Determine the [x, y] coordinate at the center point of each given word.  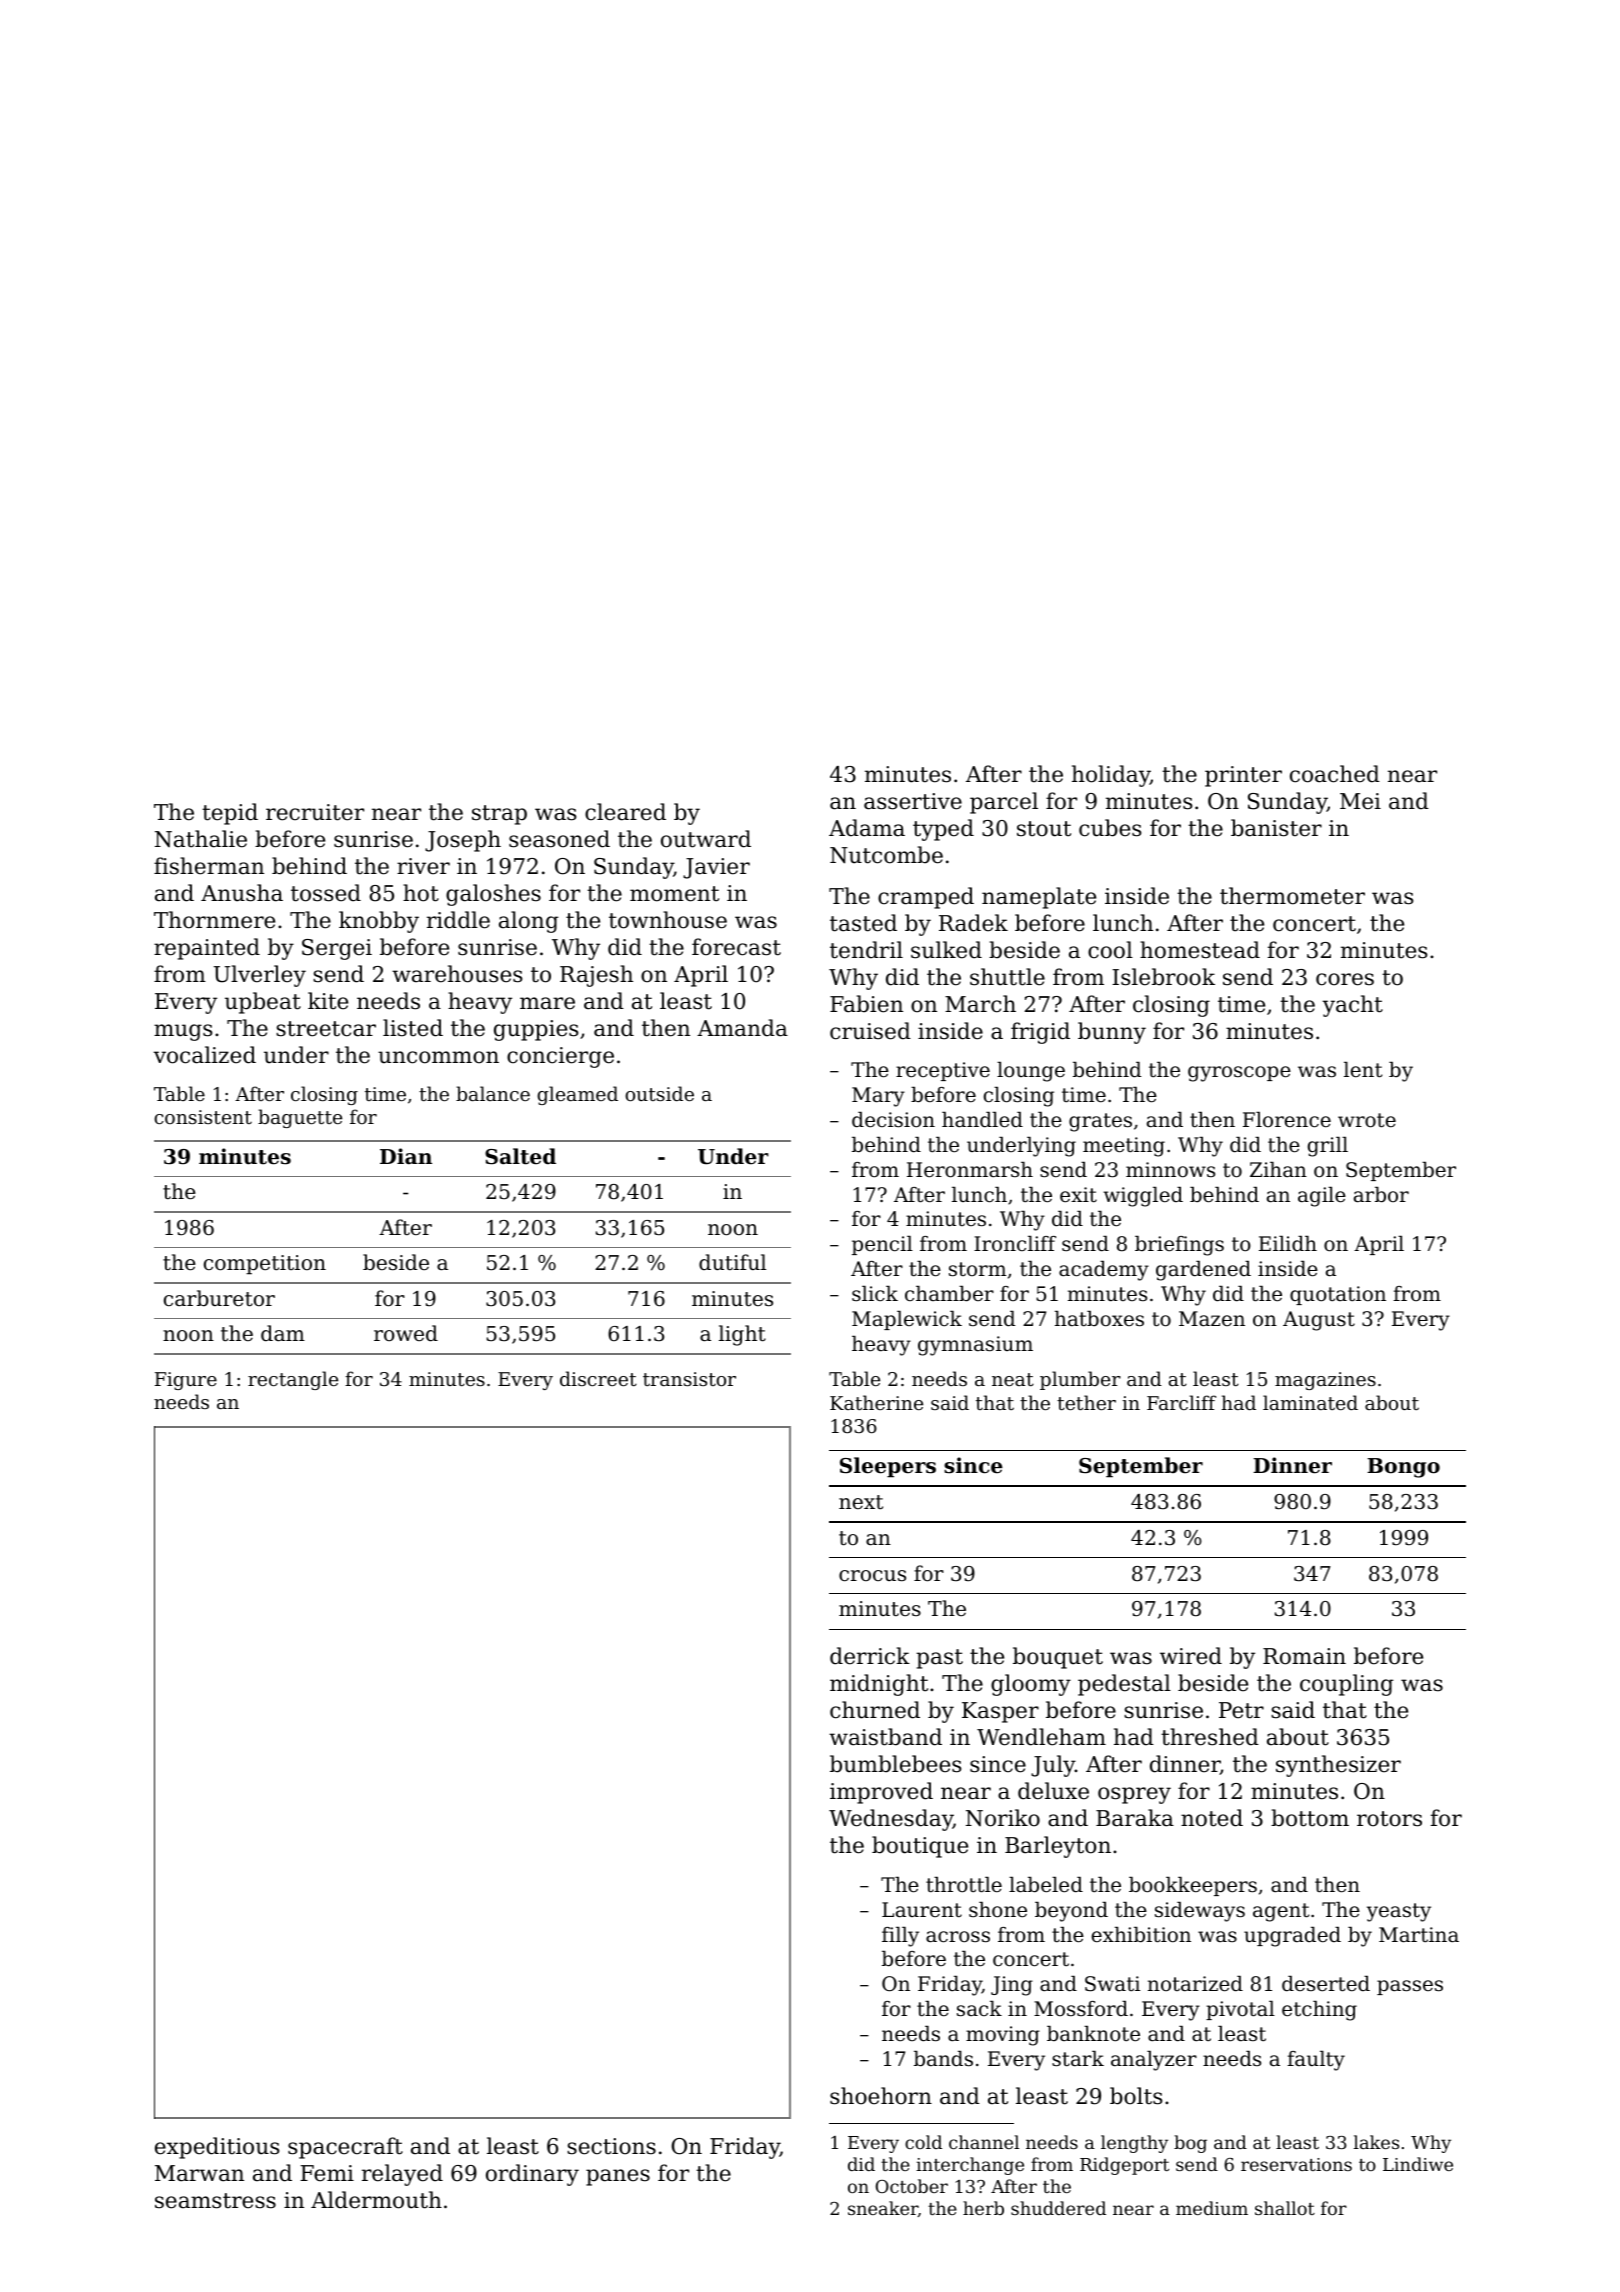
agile [1322, 1197]
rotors [1389, 1819]
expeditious [217, 2148]
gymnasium [975, 1346]
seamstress [215, 2201]
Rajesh [596, 976]
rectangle [293, 1380]
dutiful [732, 1262]
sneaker [883, 2209]
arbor [1381, 1195]
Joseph [463, 841]
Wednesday [891, 1820]
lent [1363, 1070]
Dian [406, 1156]
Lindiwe [1418, 2164]
